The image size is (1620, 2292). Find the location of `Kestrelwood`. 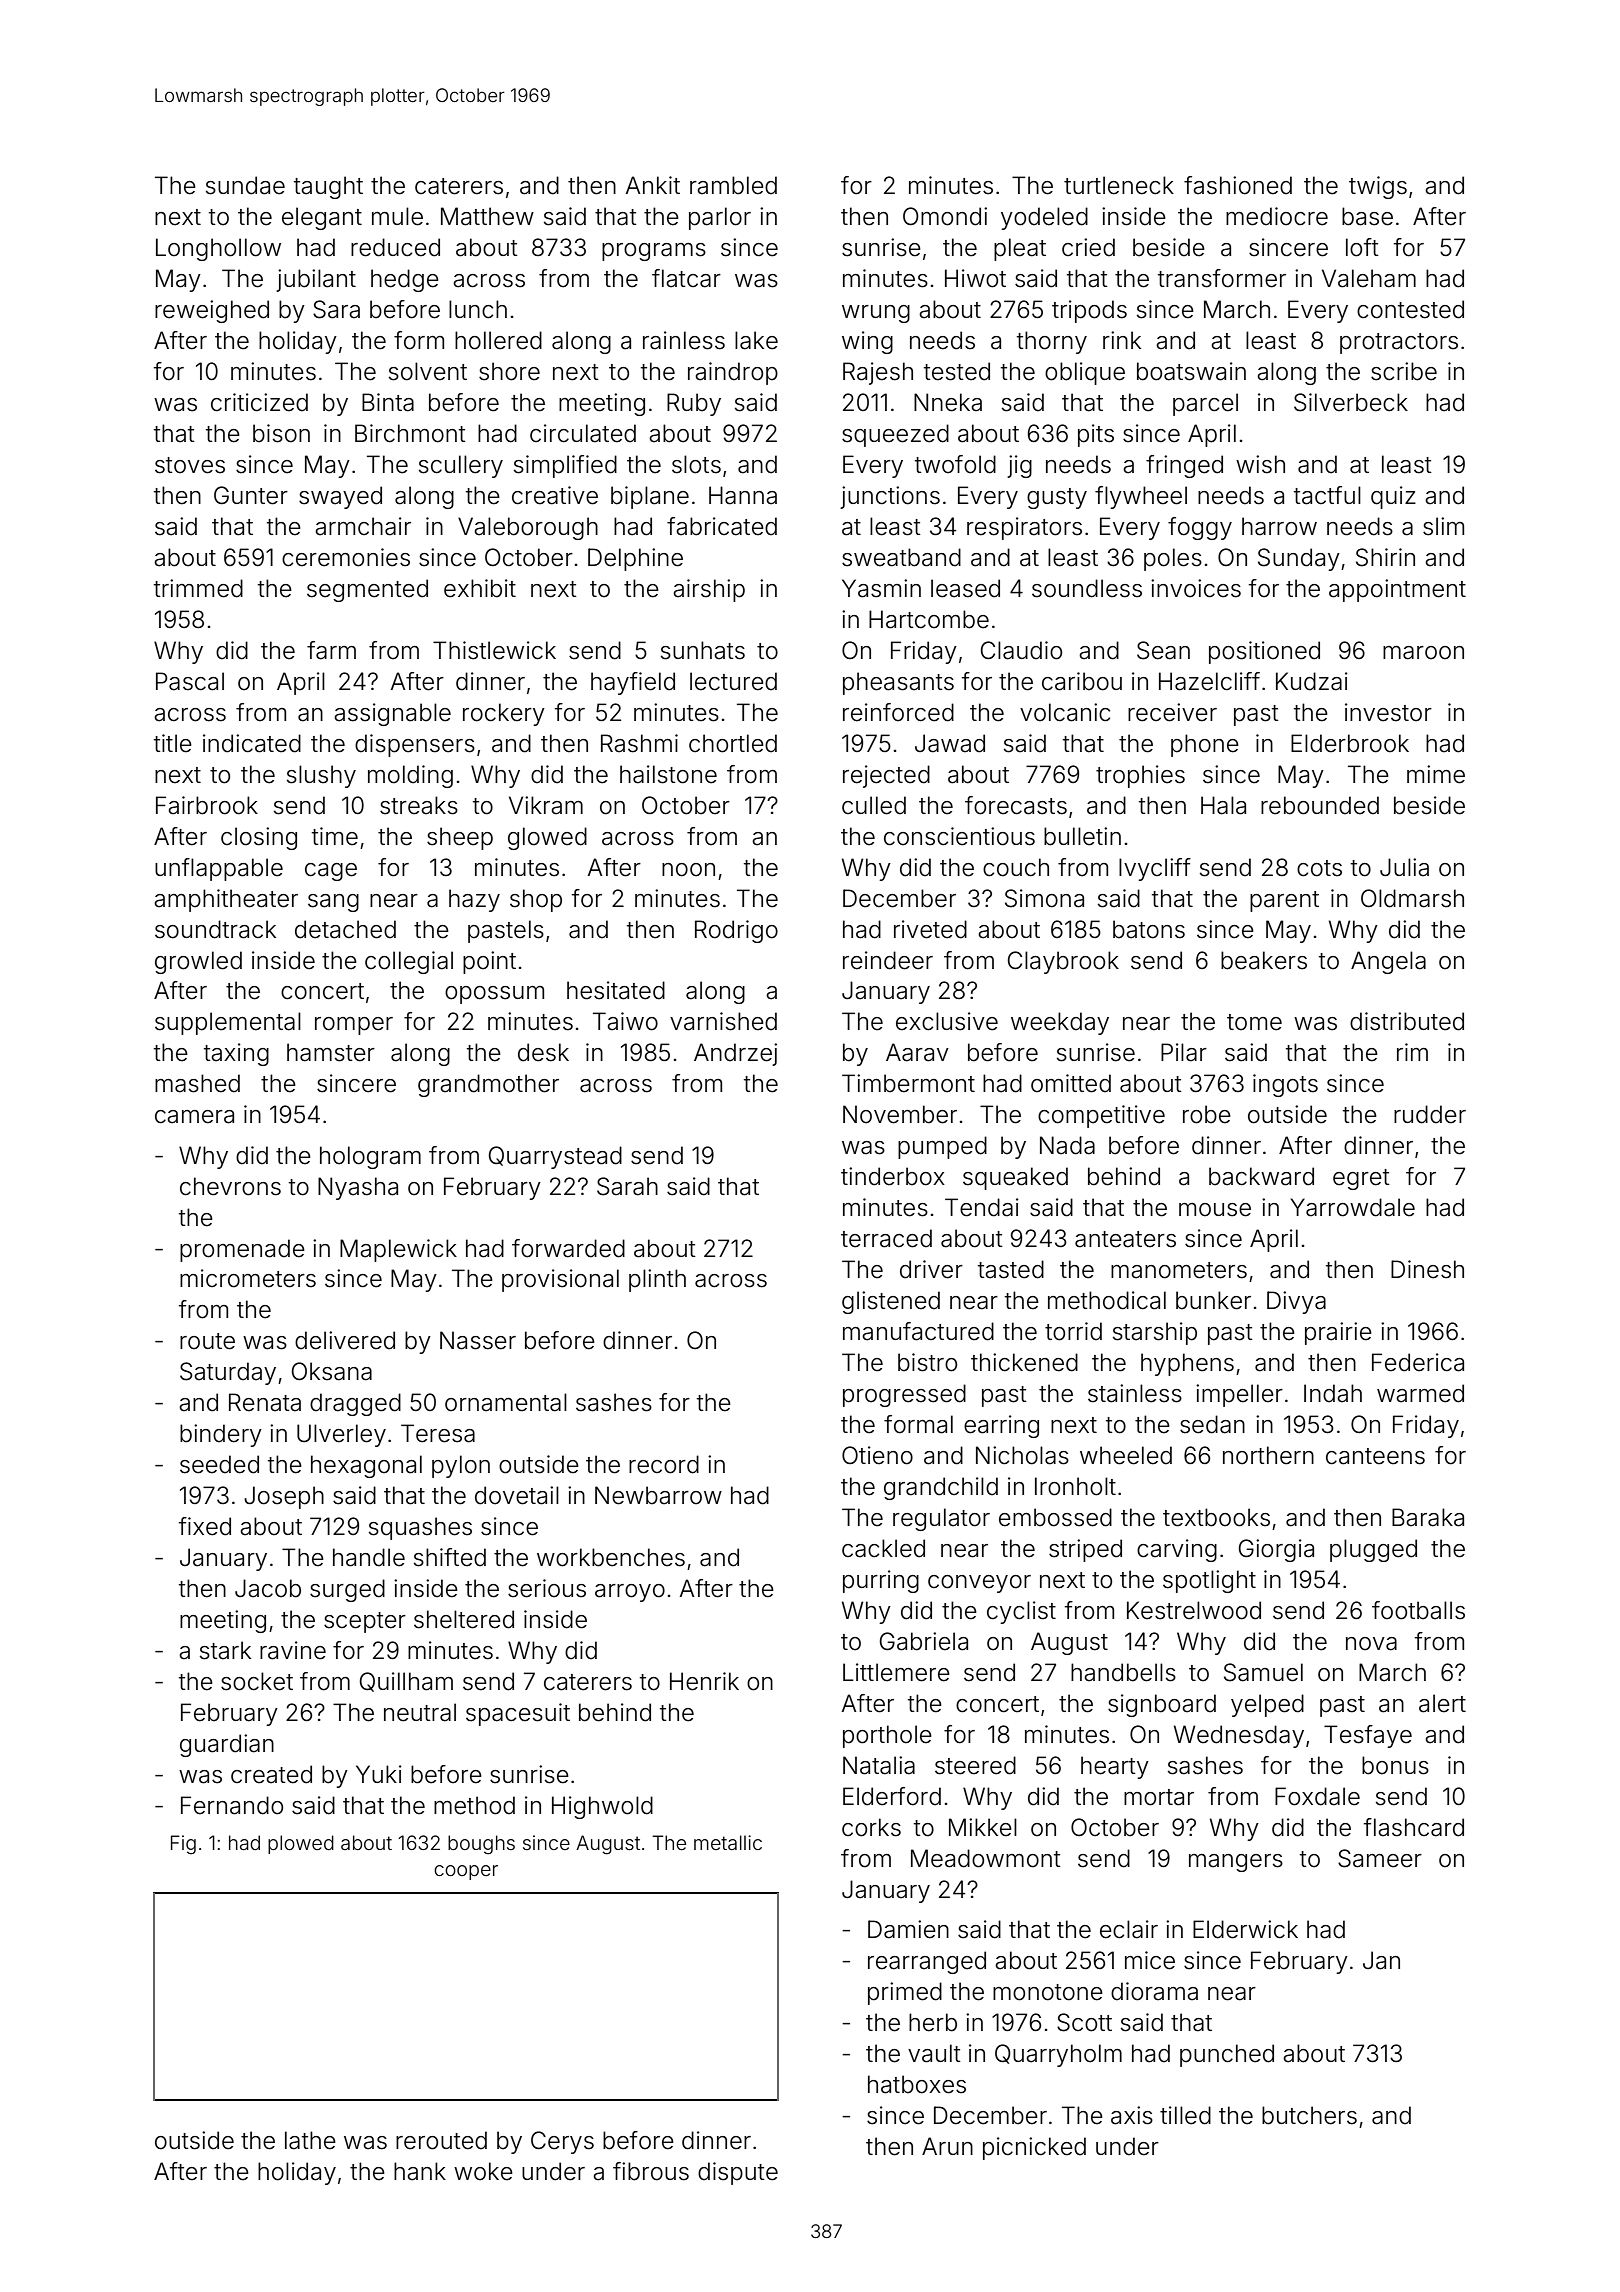

Kestrelwood is located at coordinates (1194, 1610).
